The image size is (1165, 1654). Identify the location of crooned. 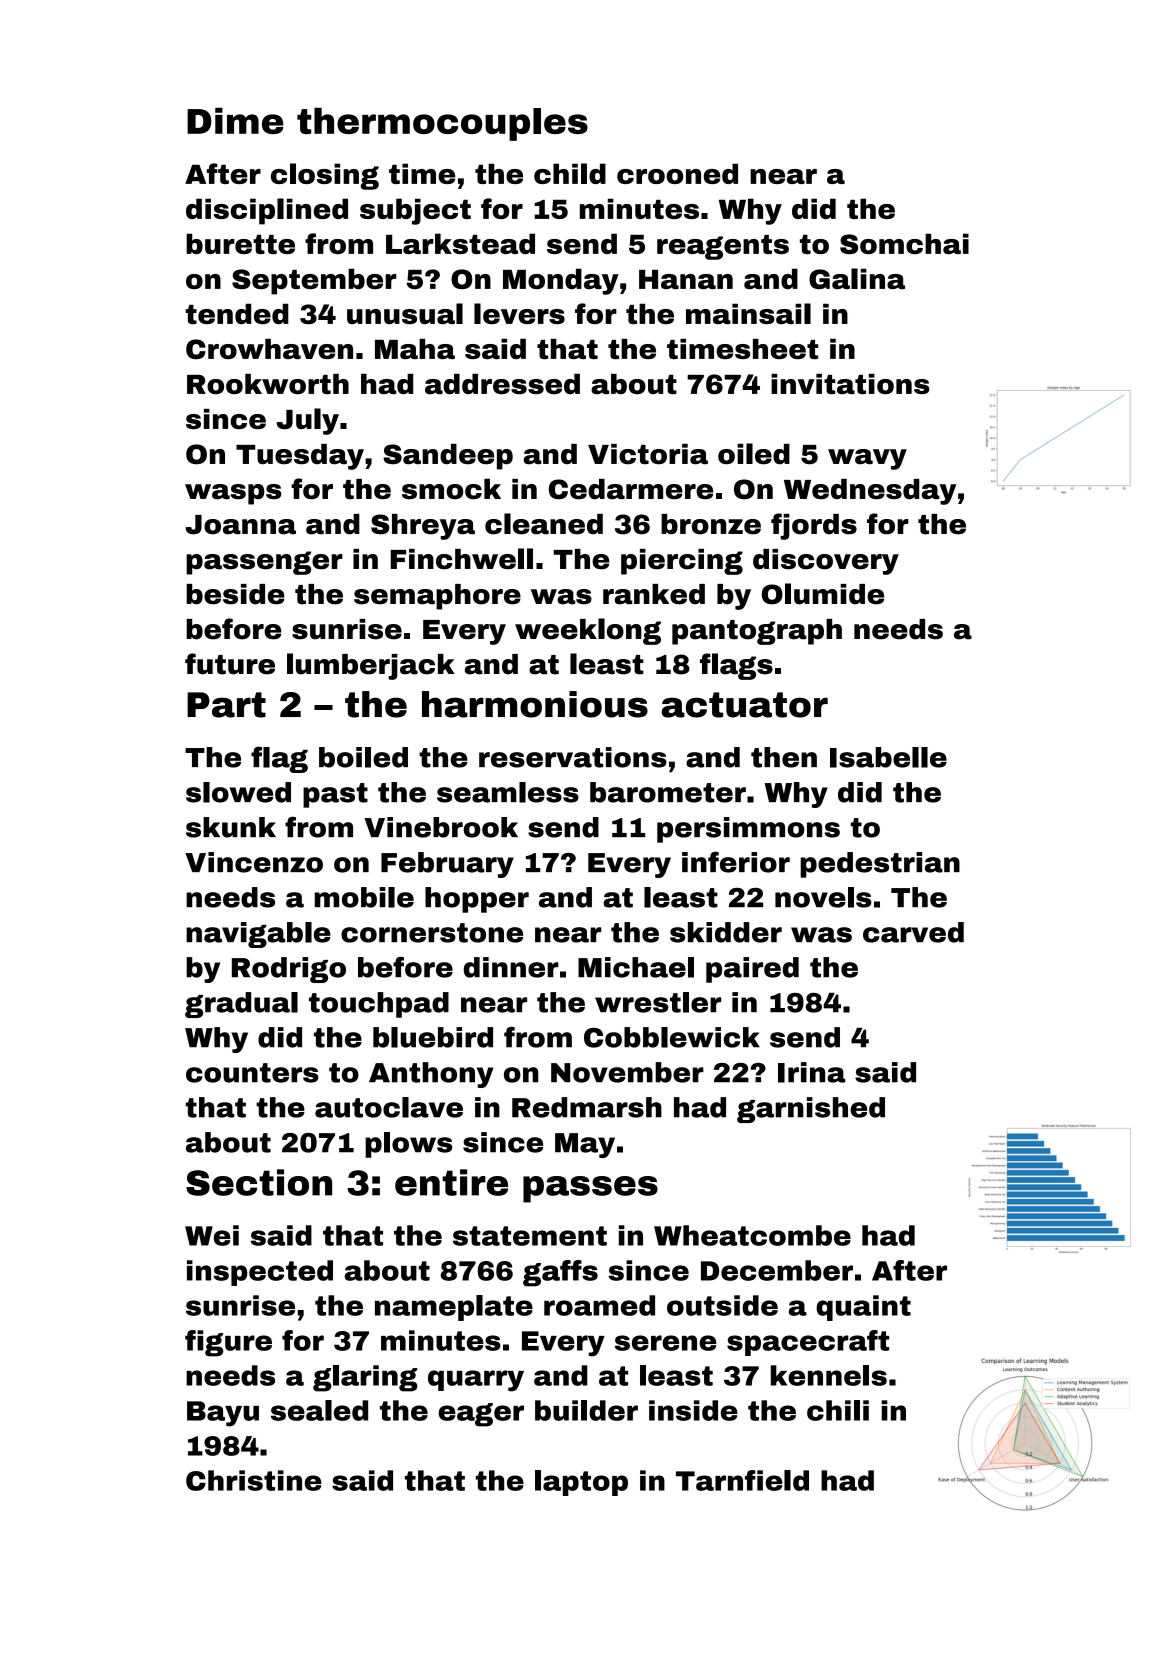
(677, 173).
